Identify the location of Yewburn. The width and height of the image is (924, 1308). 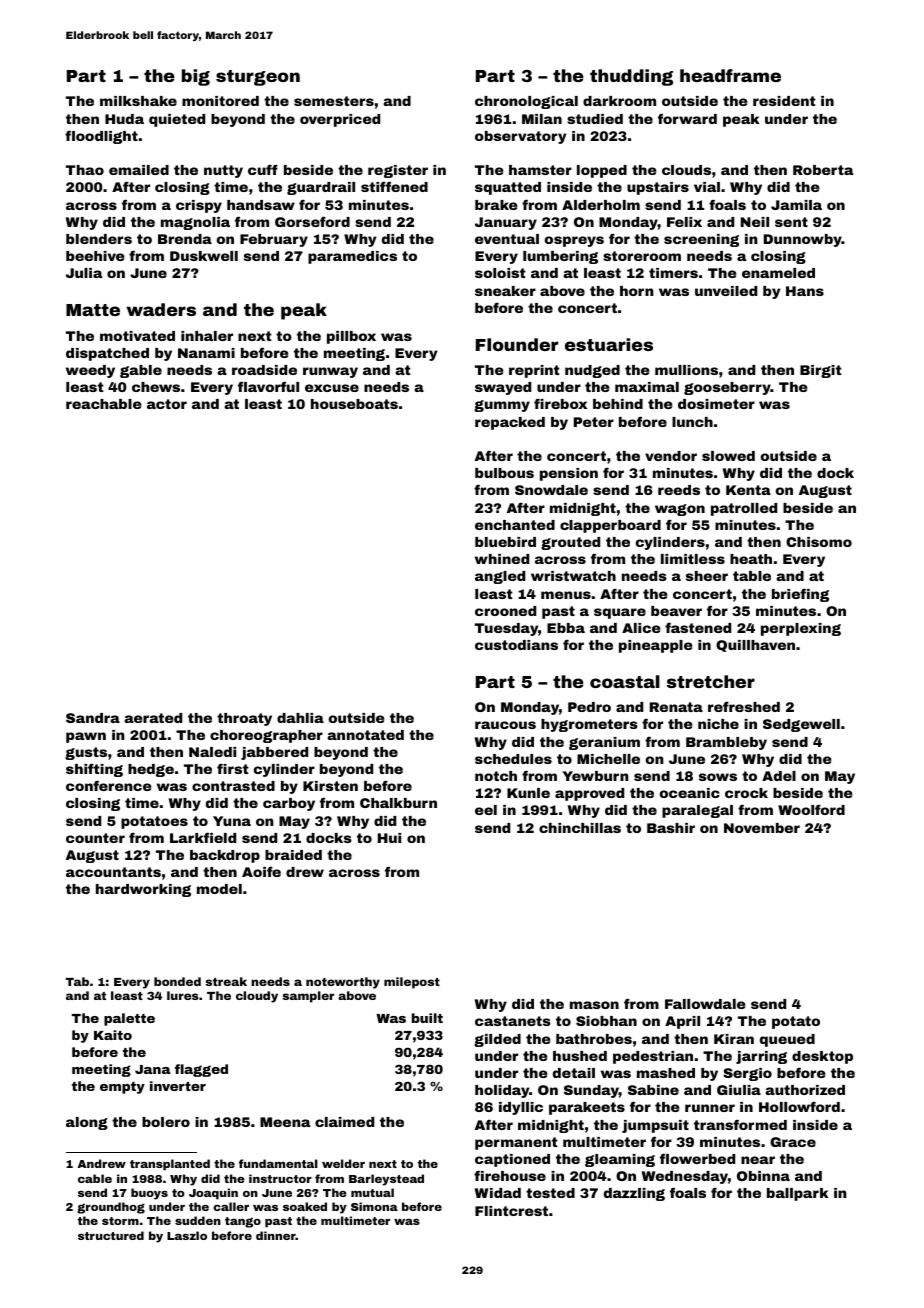
(595, 776).
